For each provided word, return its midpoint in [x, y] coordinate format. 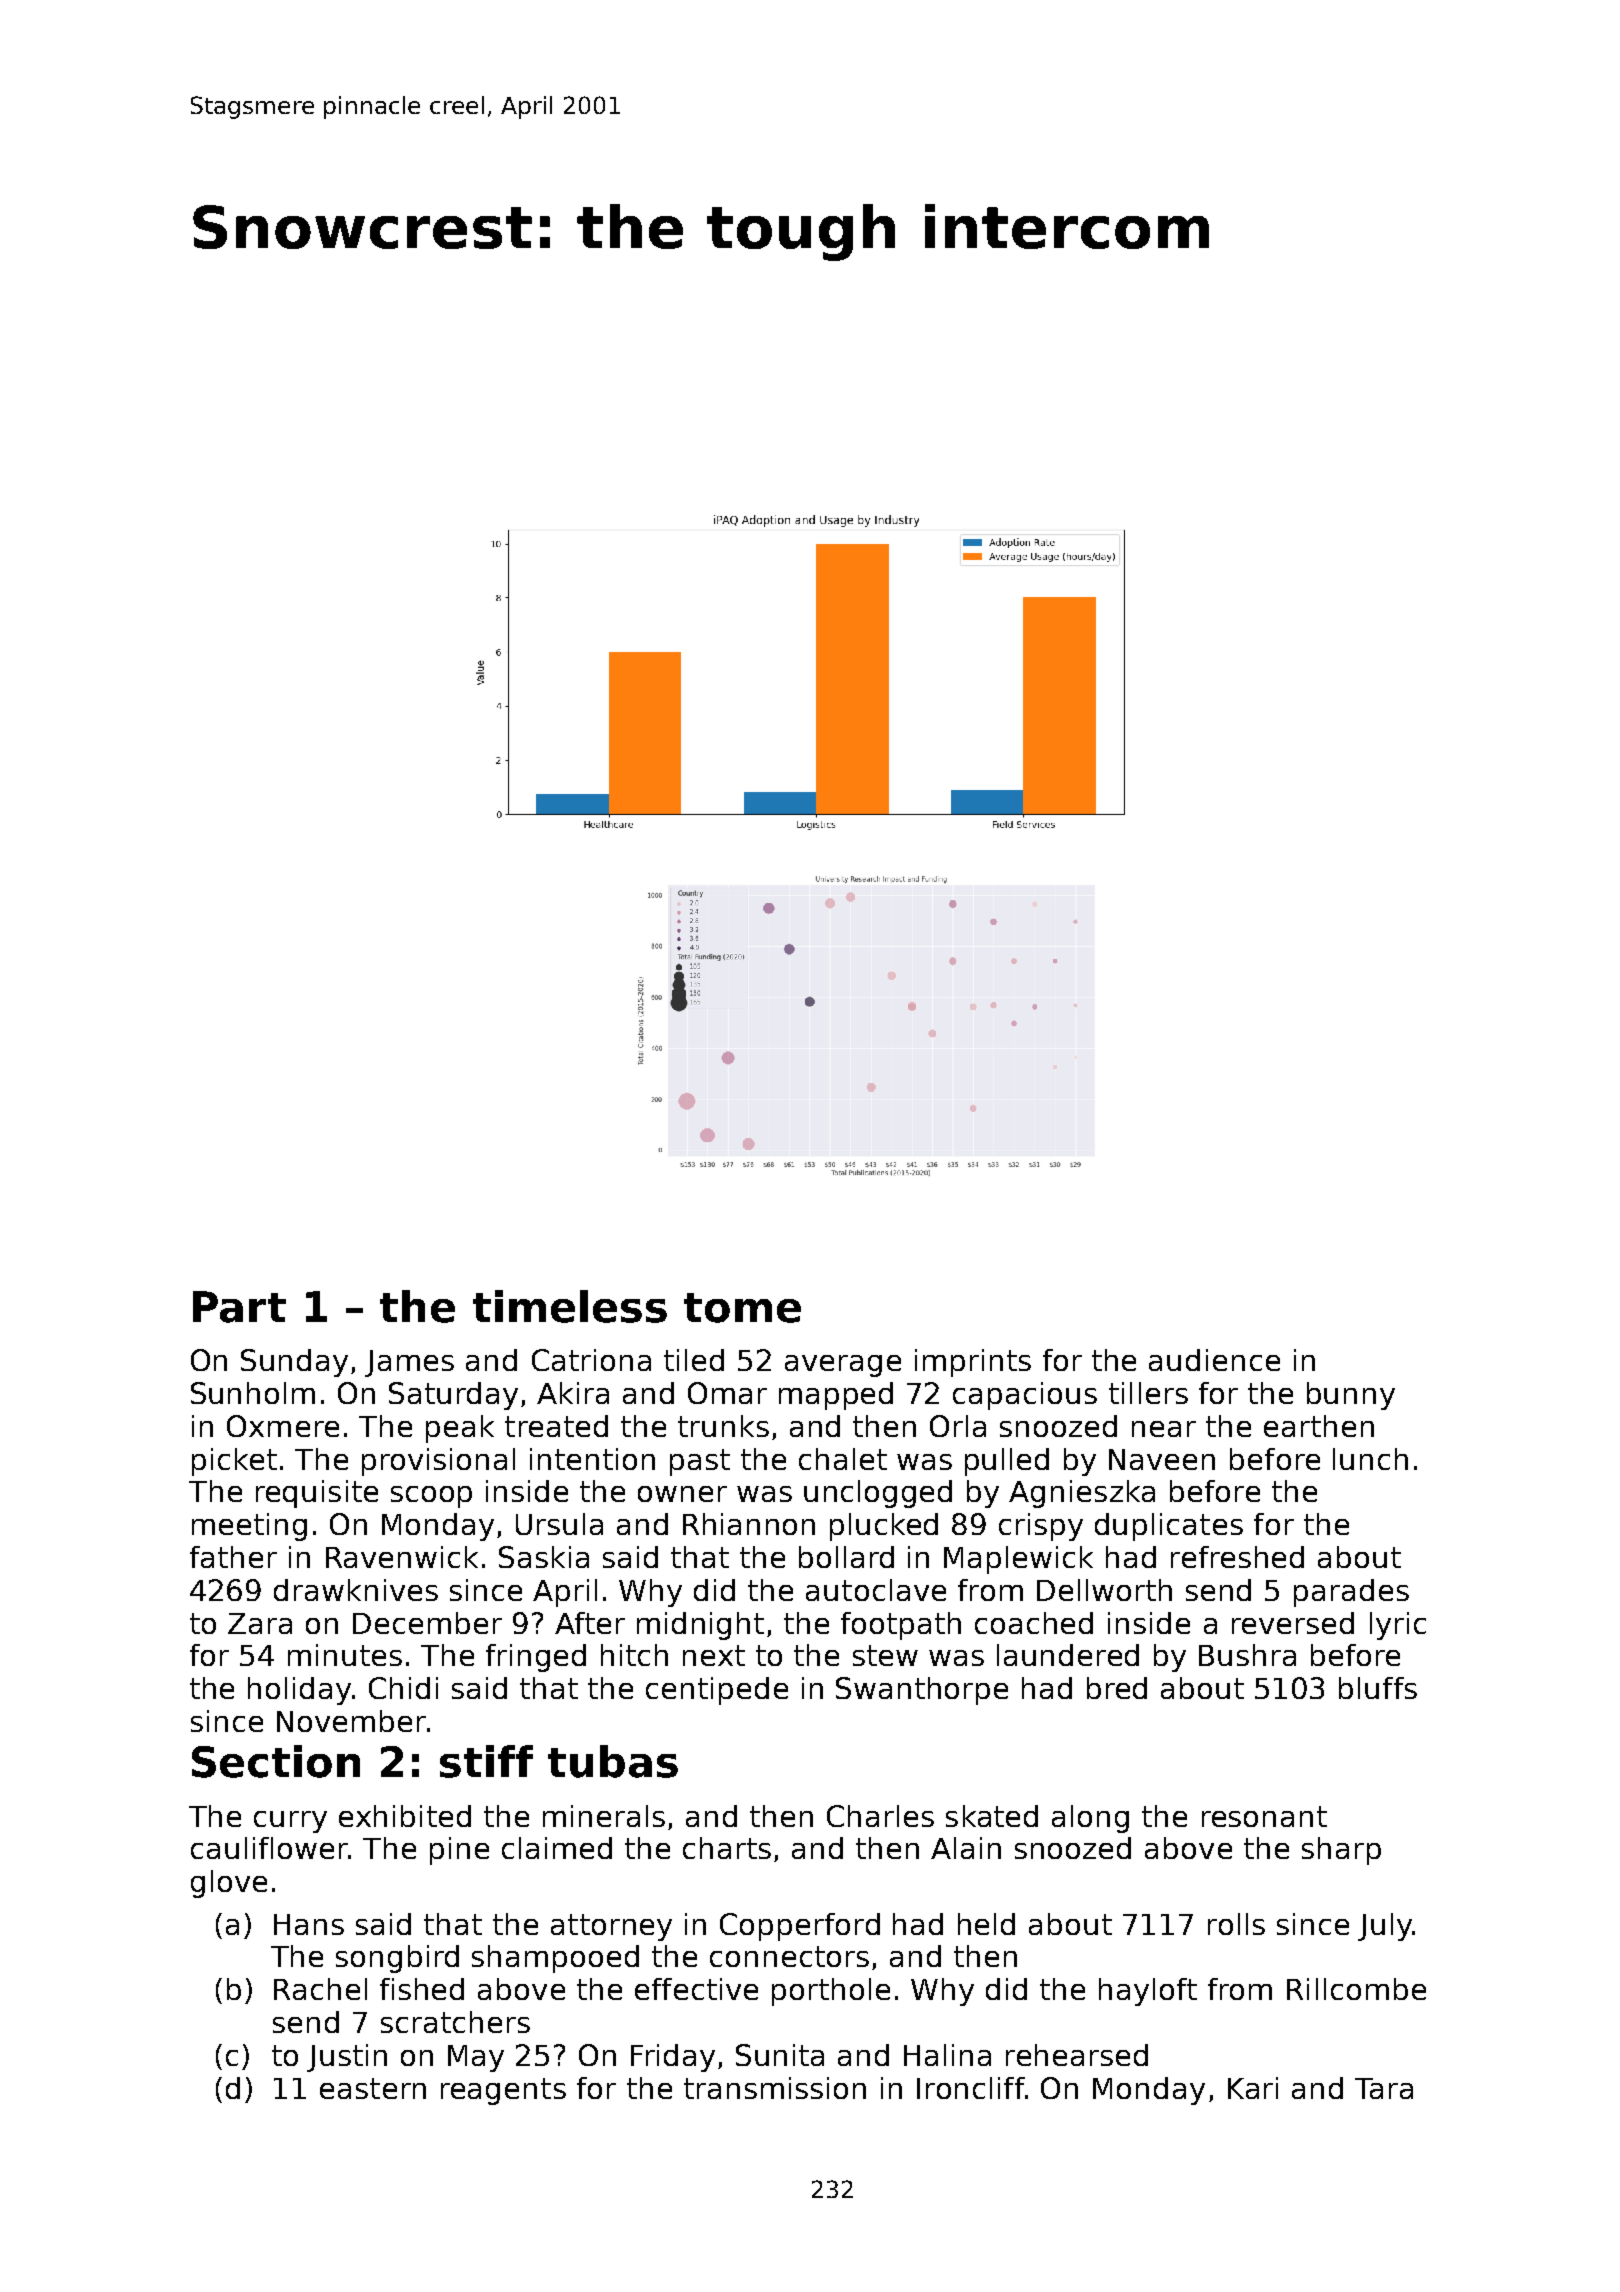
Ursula [559, 1524]
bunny [1351, 1396]
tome [742, 1308]
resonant [1264, 1816]
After [590, 1623]
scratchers [455, 2022]
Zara [260, 1623]
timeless [570, 1306]
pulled [1007, 1462]
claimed [557, 1848]
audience [1214, 1360]
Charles [880, 1816]
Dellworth [1104, 1590]
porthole [831, 1992]
